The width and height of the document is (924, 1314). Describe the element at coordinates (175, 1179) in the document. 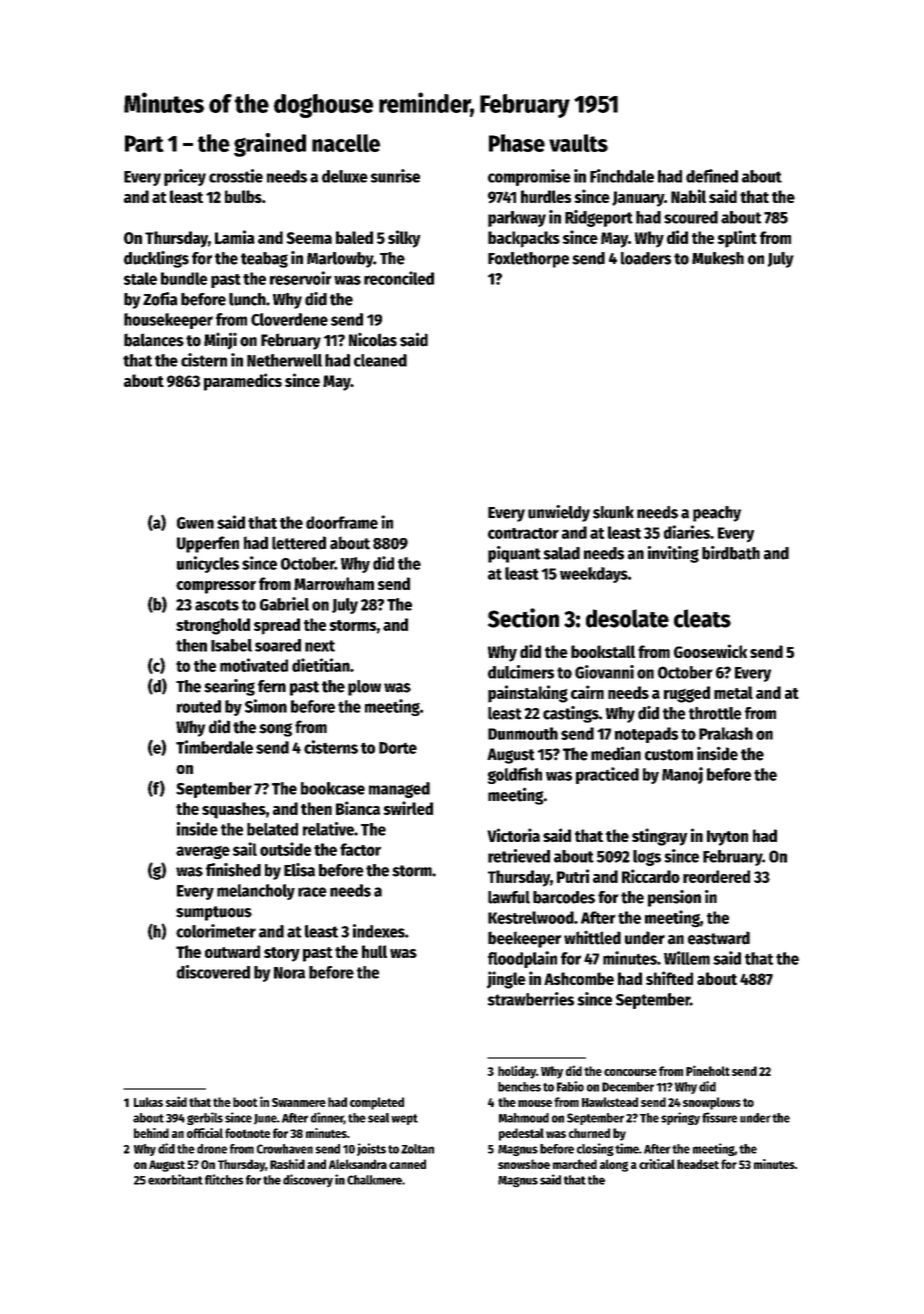

I see `exorbitant` at that location.
